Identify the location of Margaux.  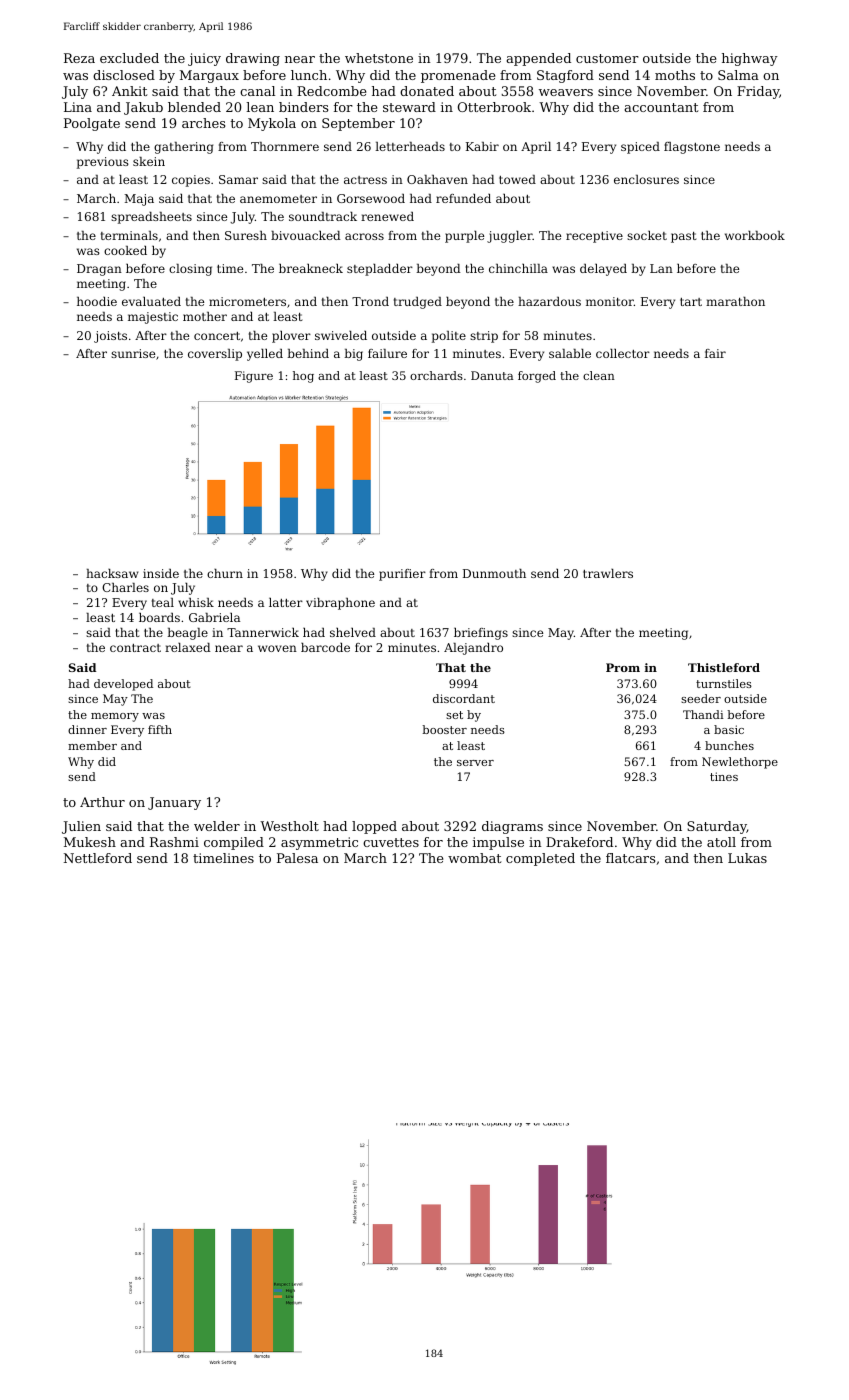
(209, 76).
